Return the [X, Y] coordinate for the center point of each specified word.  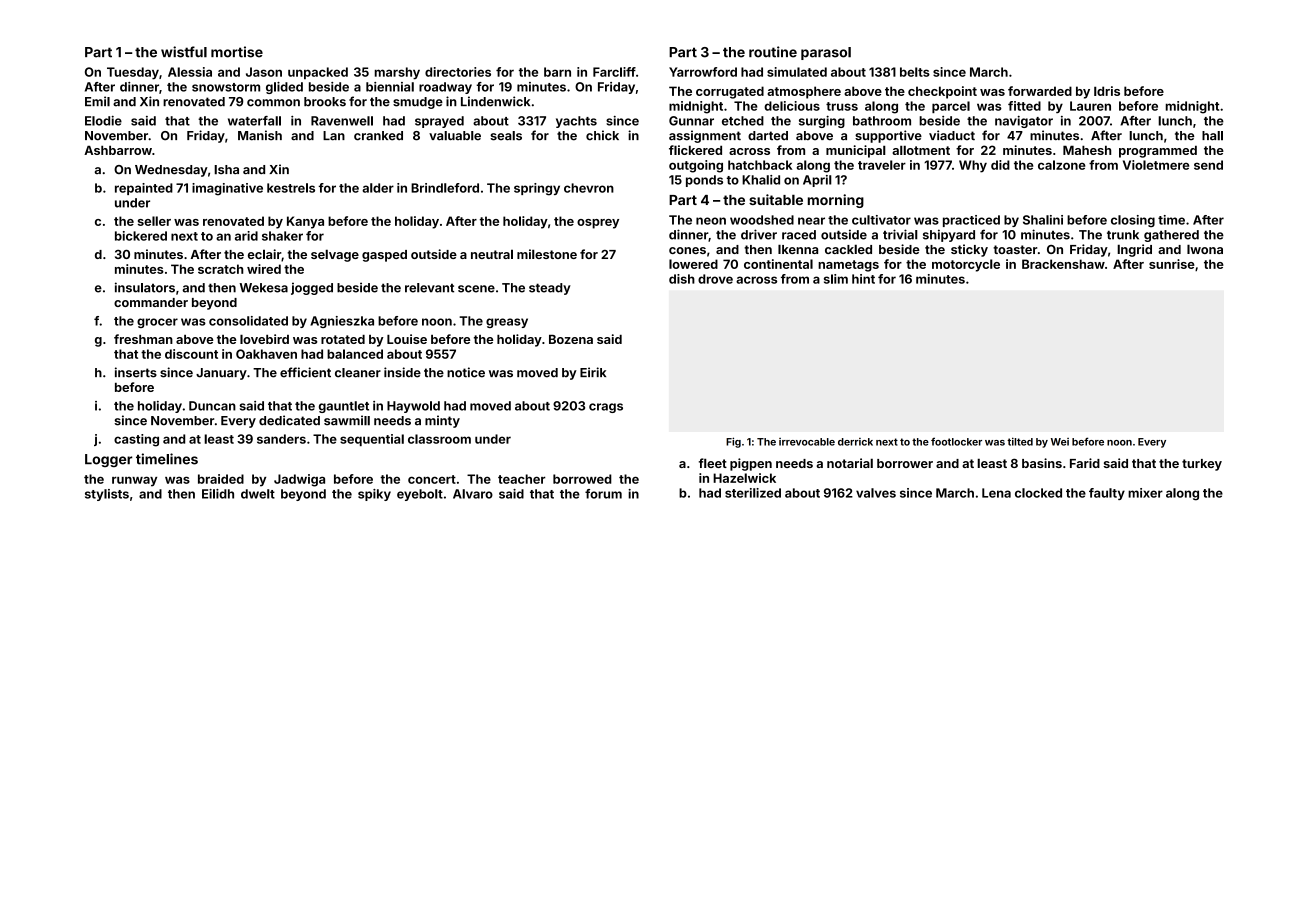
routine [773, 52]
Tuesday [133, 73]
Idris [1107, 91]
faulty [1107, 494]
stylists [107, 495]
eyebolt [420, 495]
